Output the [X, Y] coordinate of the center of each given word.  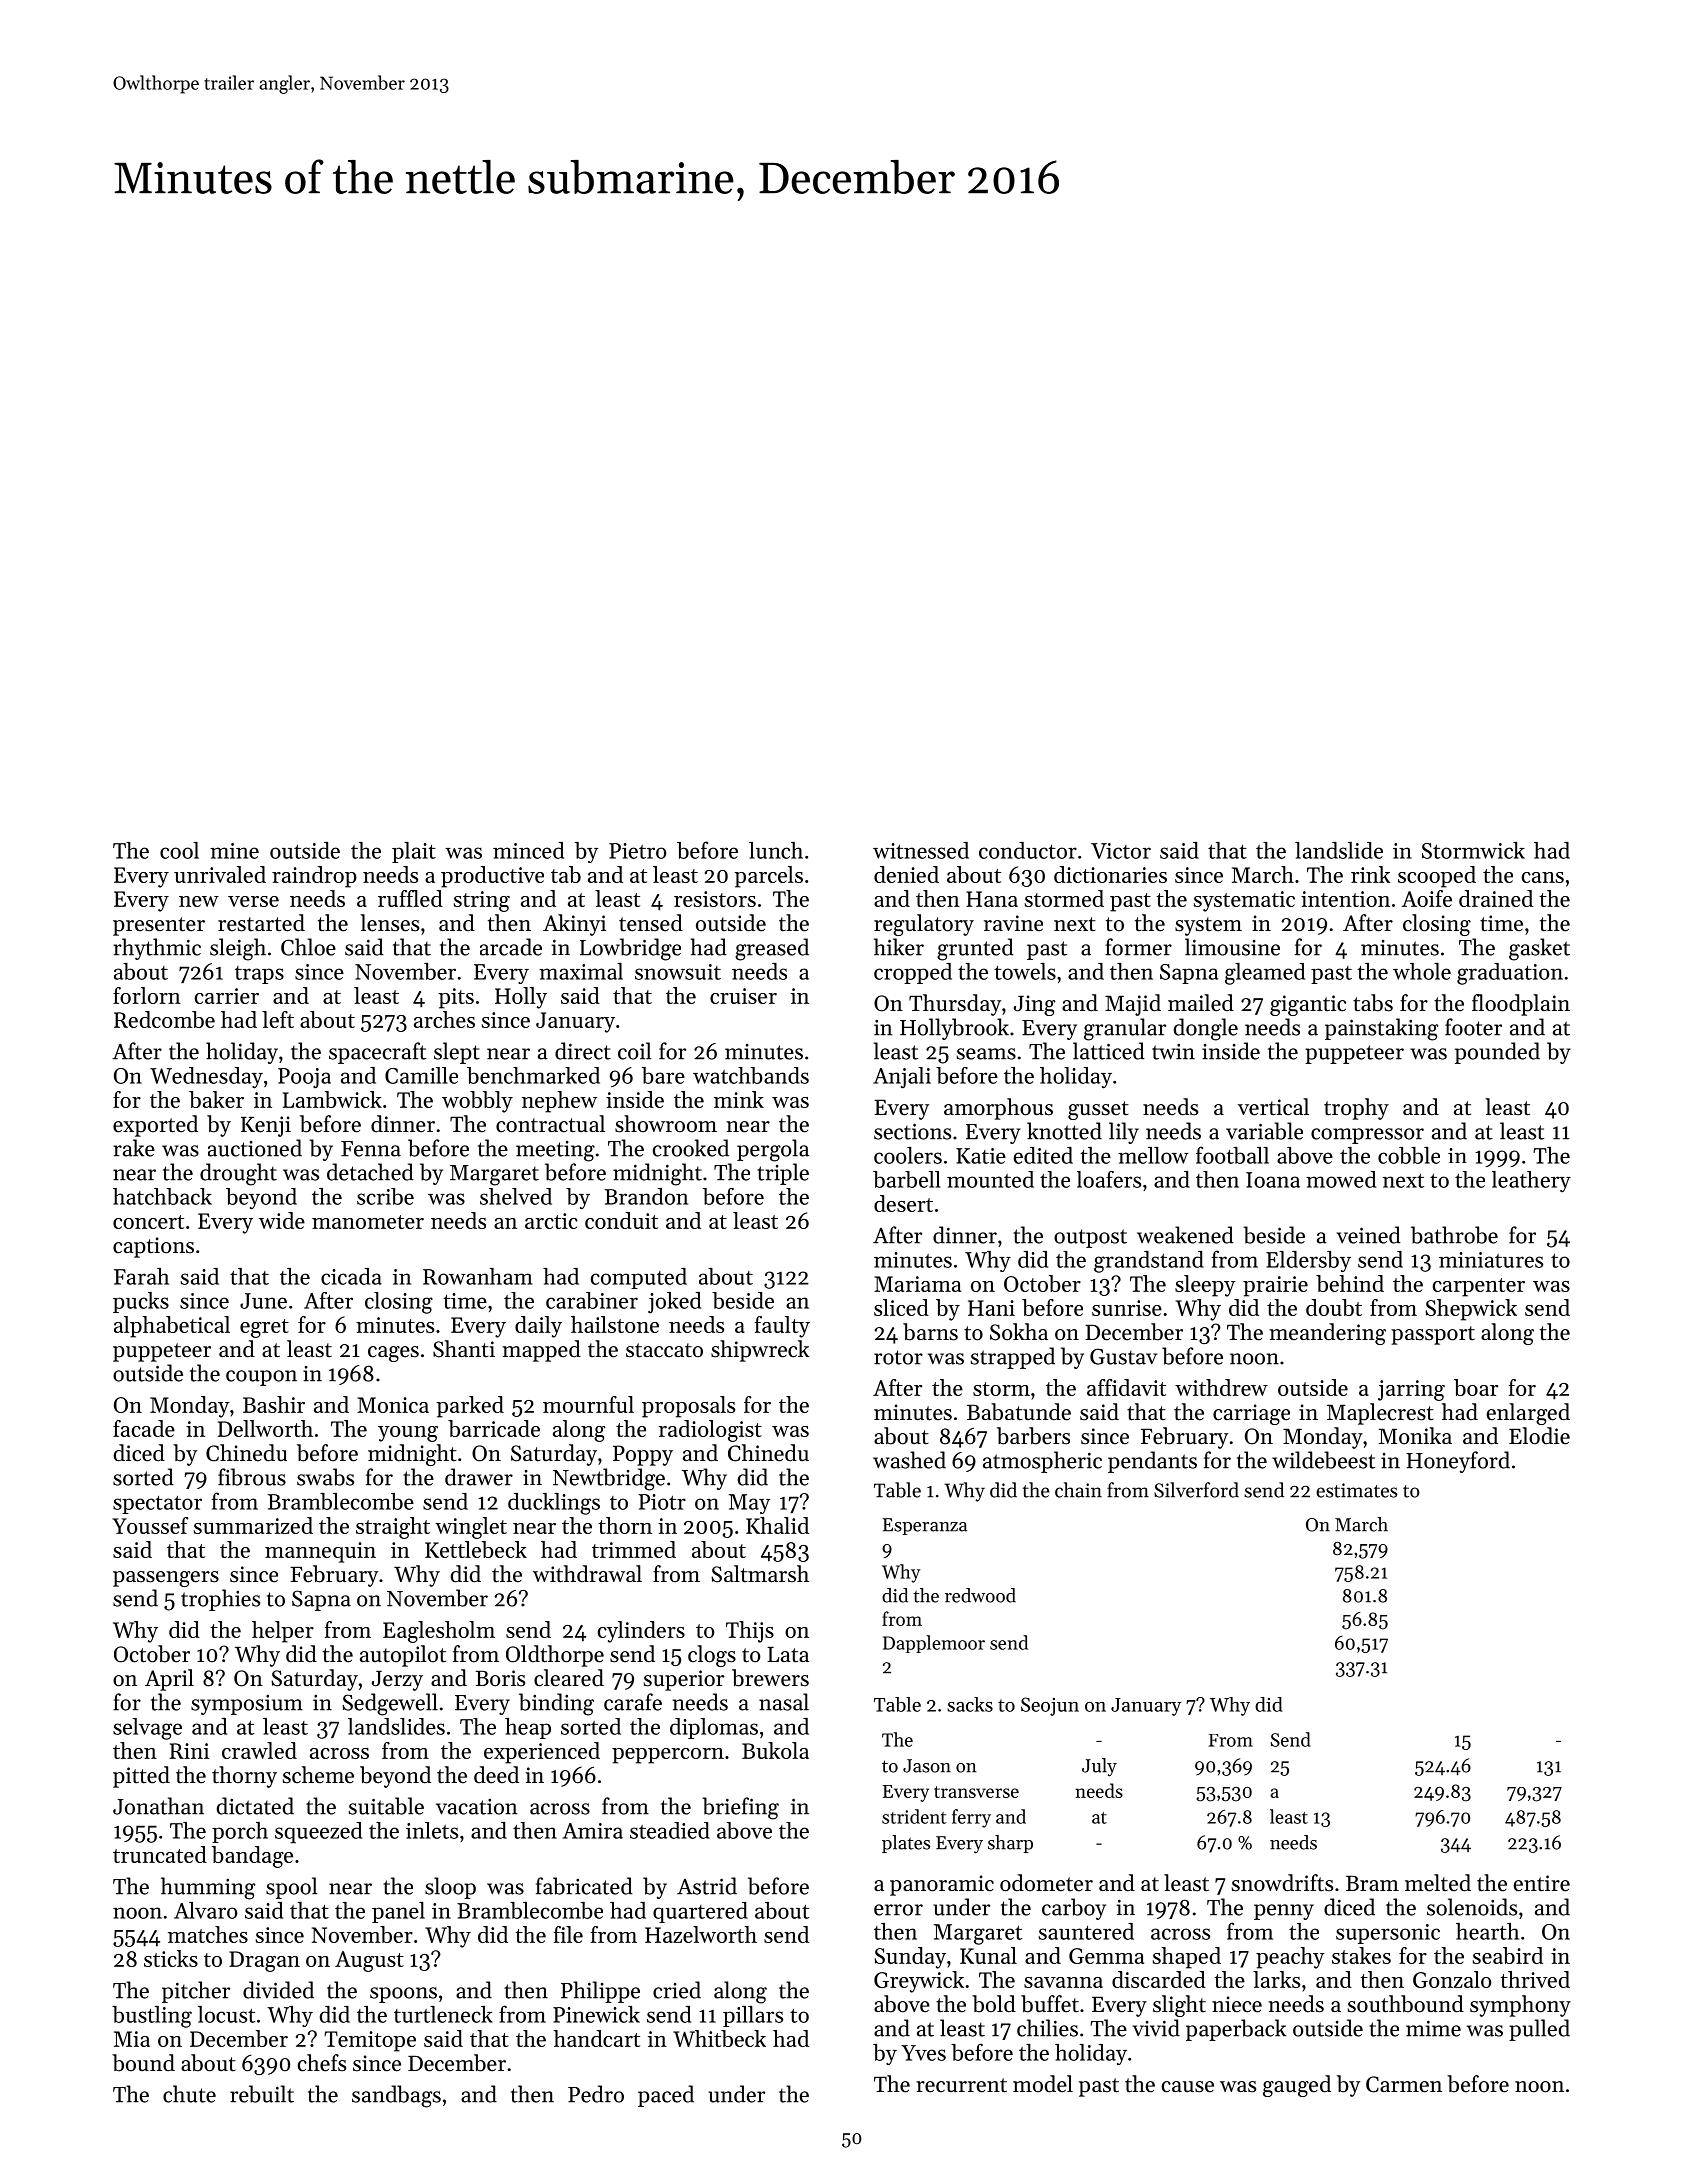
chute [189, 2094]
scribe [385, 1196]
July [1099, 1767]
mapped [541, 1351]
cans [1543, 877]
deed [496, 1775]
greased [772, 949]
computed [639, 1278]
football [1232, 1155]
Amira [593, 1831]
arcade [511, 947]
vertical [1273, 1107]
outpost [1090, 1238]
